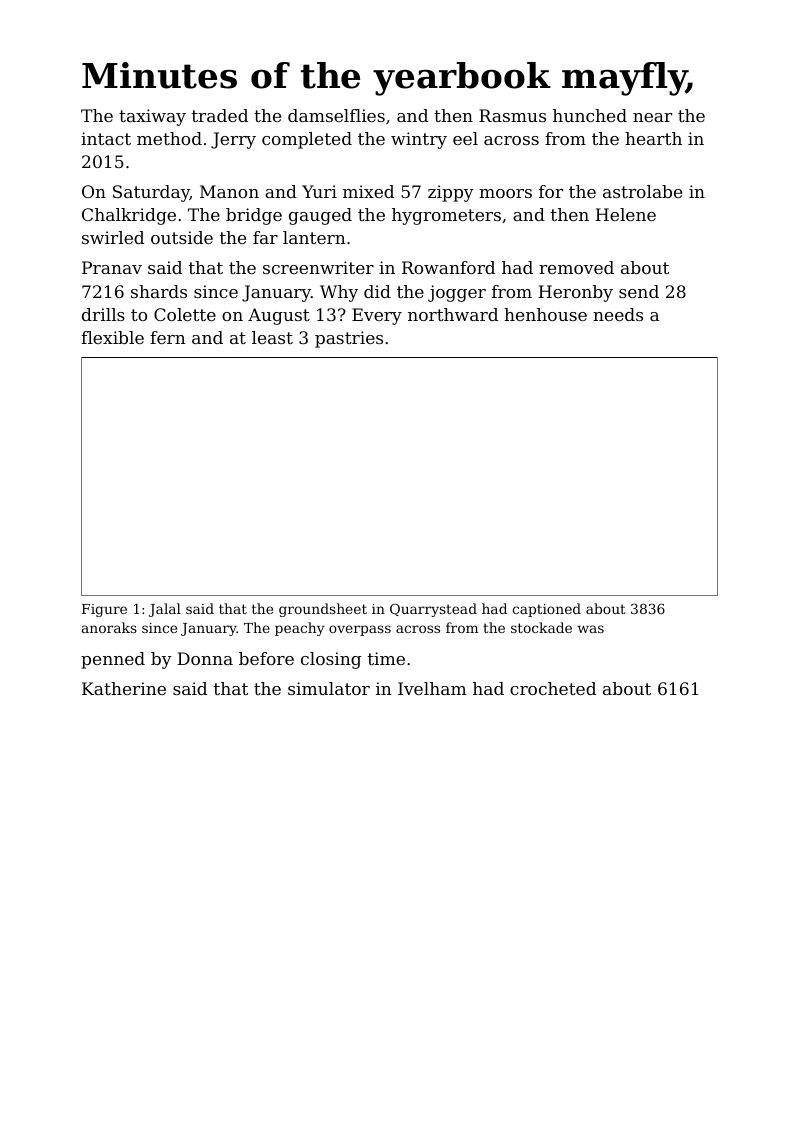 The height and width of the screenshot is (1133, 799). What do you see at coordinates (152, 117) in the screenshot?
I see `taxiway` at bounding box center [152, 117].
